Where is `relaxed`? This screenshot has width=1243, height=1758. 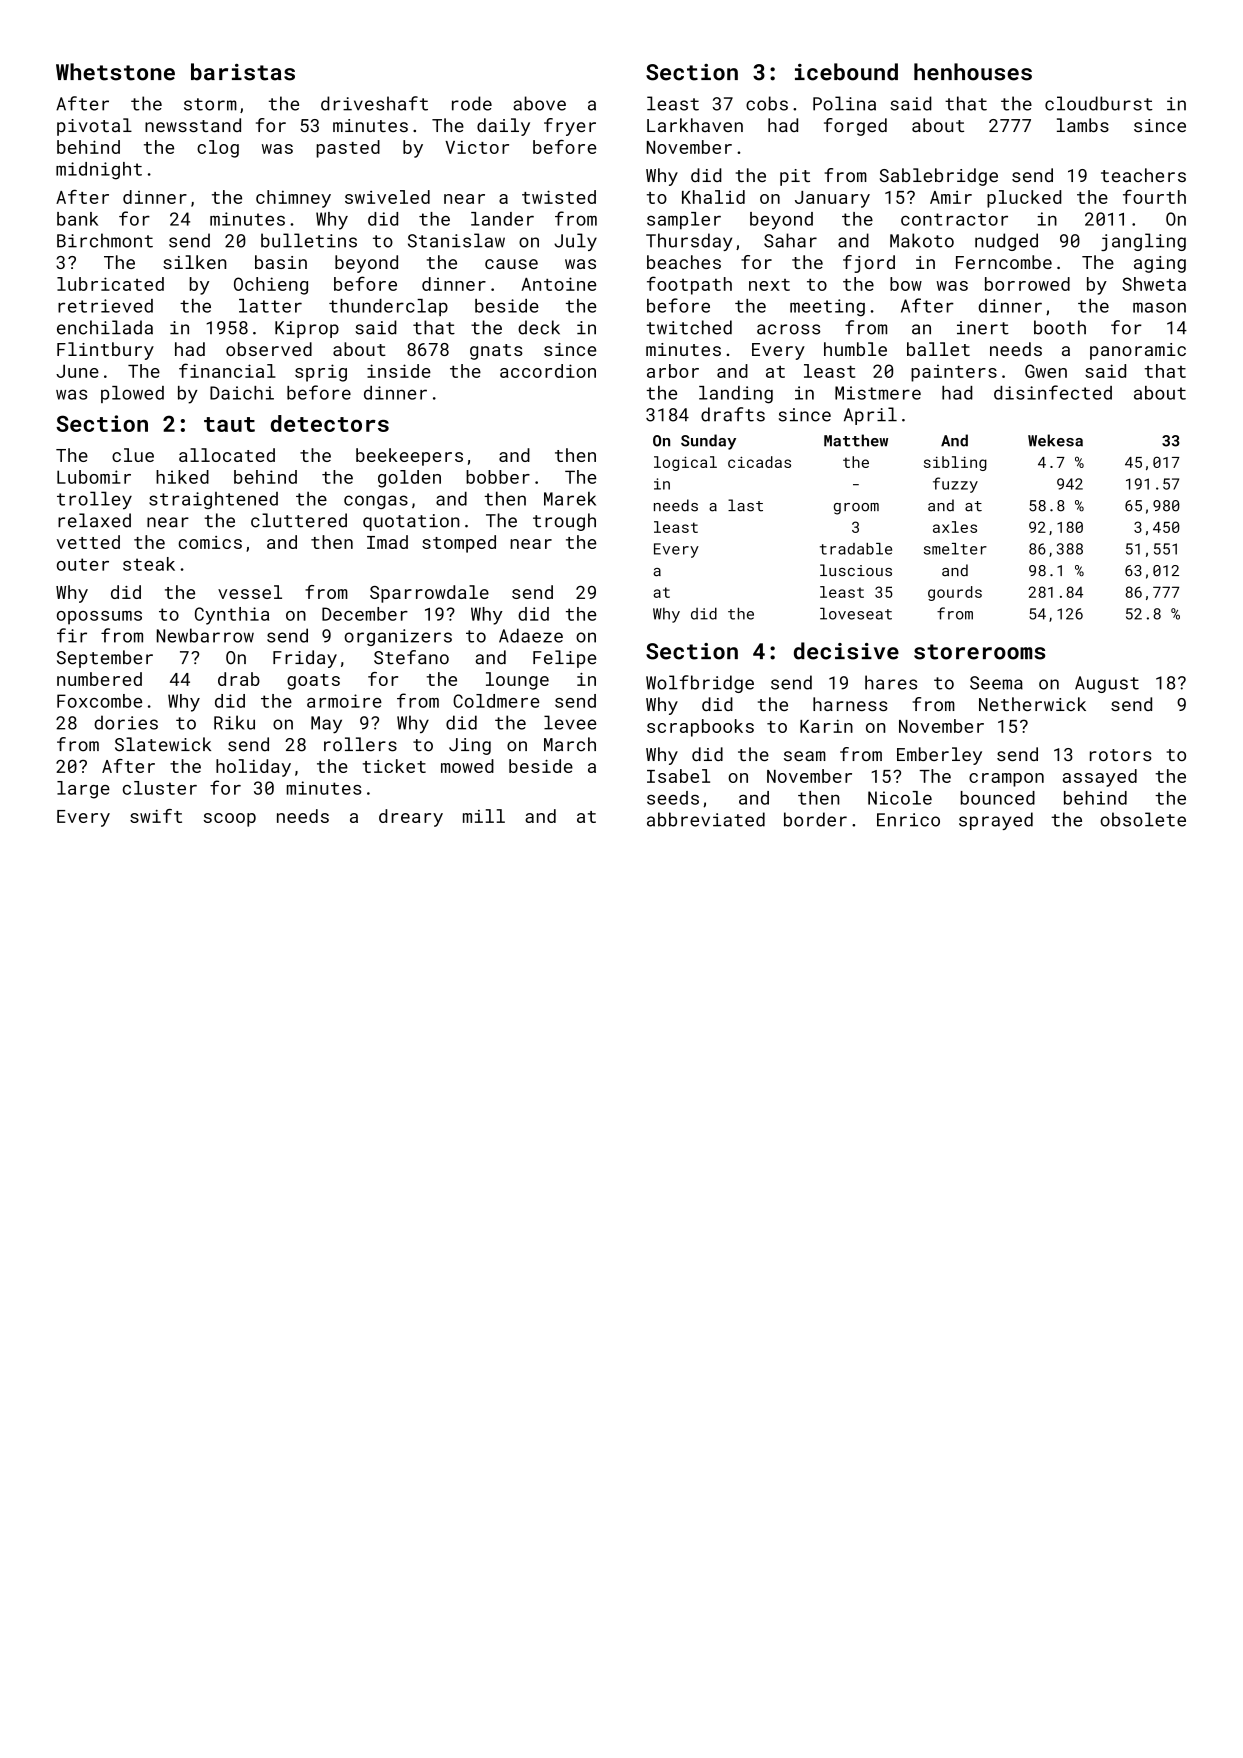 relaxed is located at coordinates (94, 520).
